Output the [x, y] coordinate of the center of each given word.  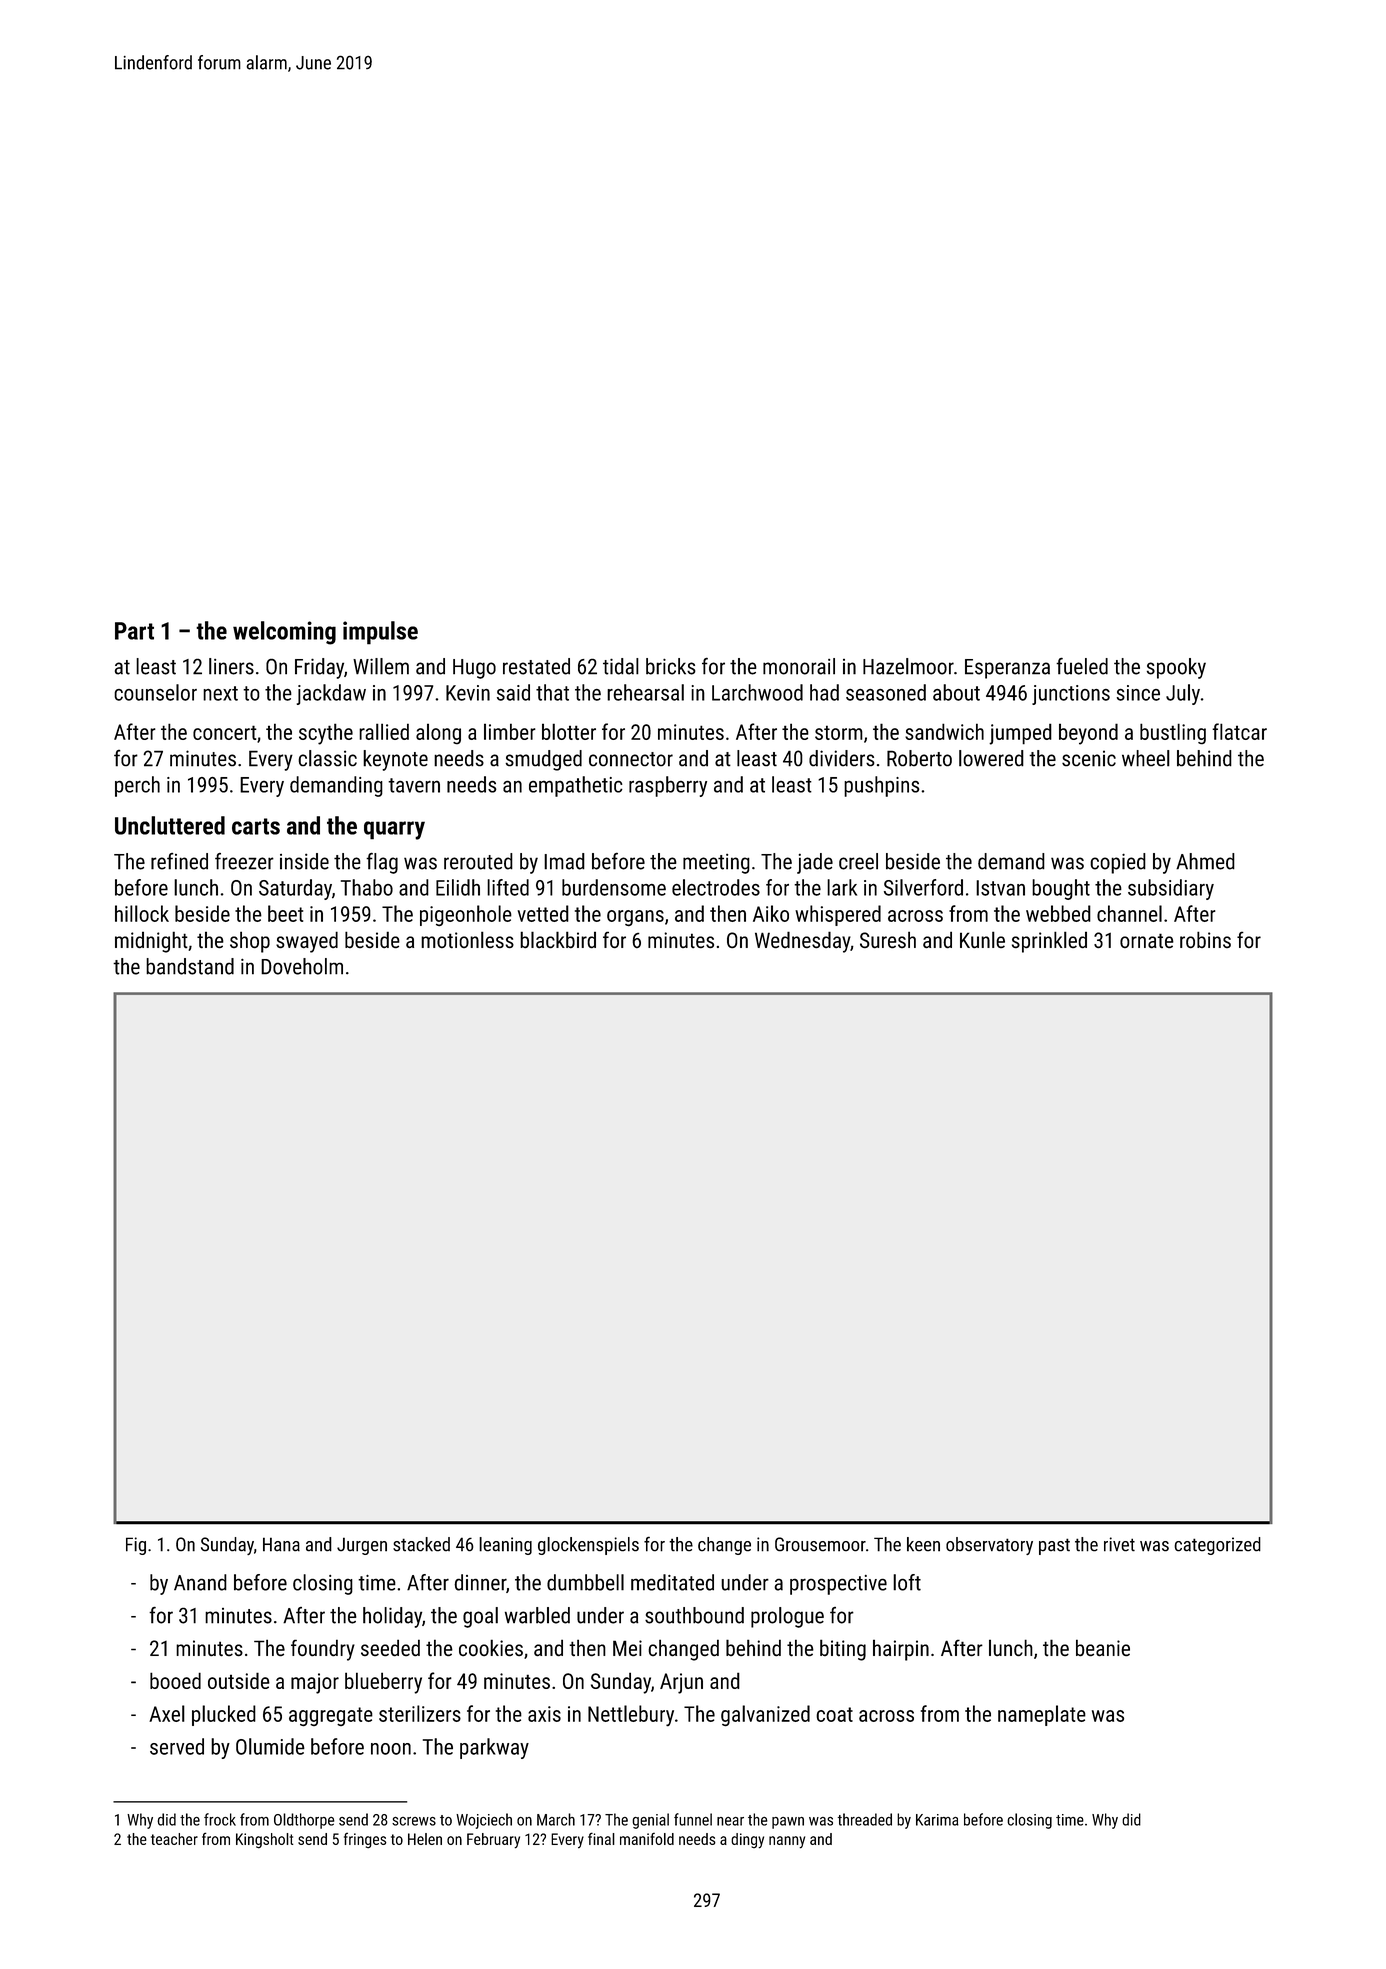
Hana [281, 1544]
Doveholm [302, 966]
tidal [621, 666]
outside [239, 1680]
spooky [1176, 668]
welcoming [284, 633]
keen [923, 1544]
